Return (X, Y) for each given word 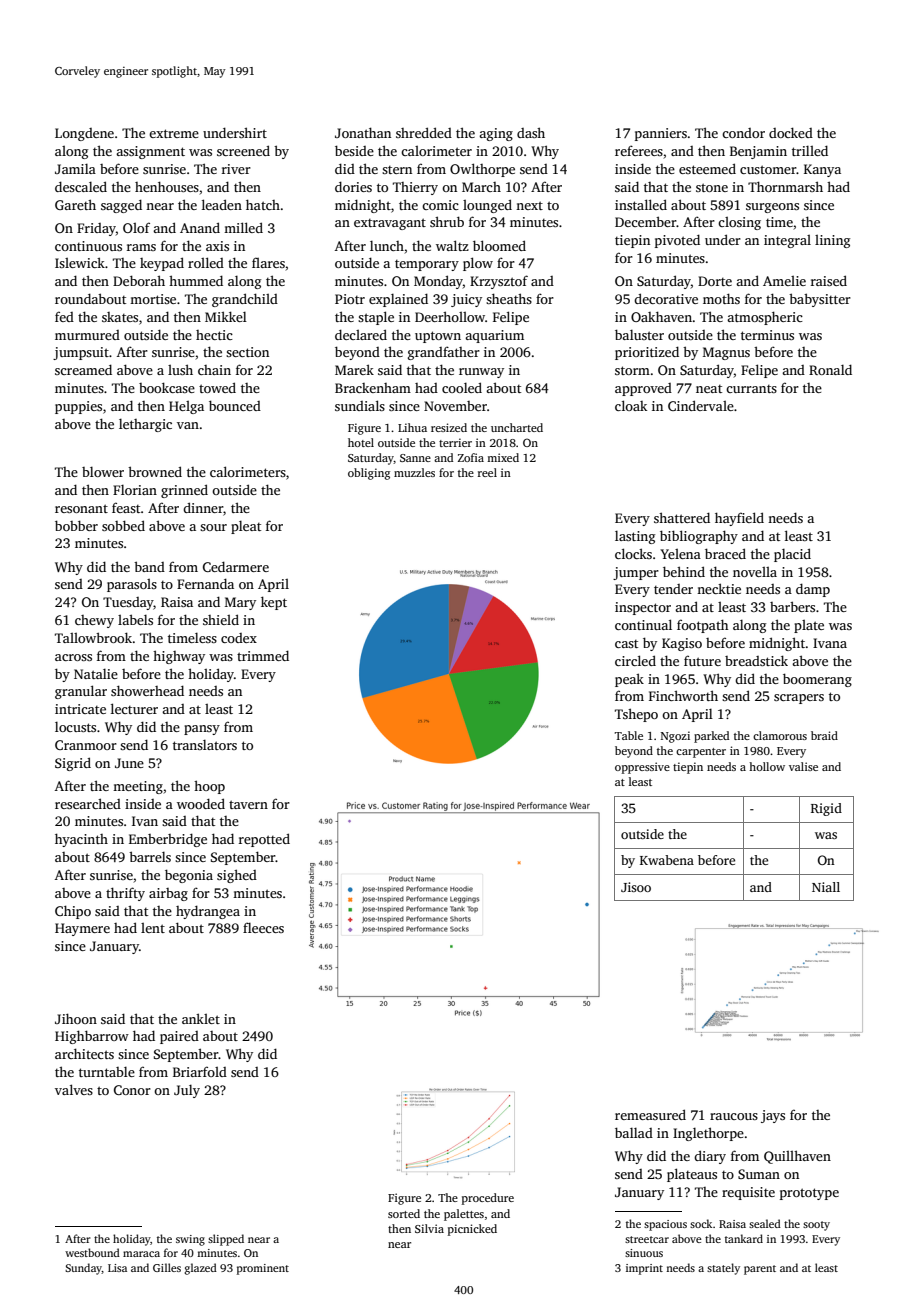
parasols (132, 585)
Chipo (73, 912)
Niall (826, 887)
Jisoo (636, 887)
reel (487, 472)
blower (103, 472)
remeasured (650, 1114)
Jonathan (363, 132)
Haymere (82, 929)
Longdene (84, 134)
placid (792, 555)
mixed (503, 457)
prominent (263, 1269)
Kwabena (667, 860)
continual (643, 624)
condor (743, 133)
